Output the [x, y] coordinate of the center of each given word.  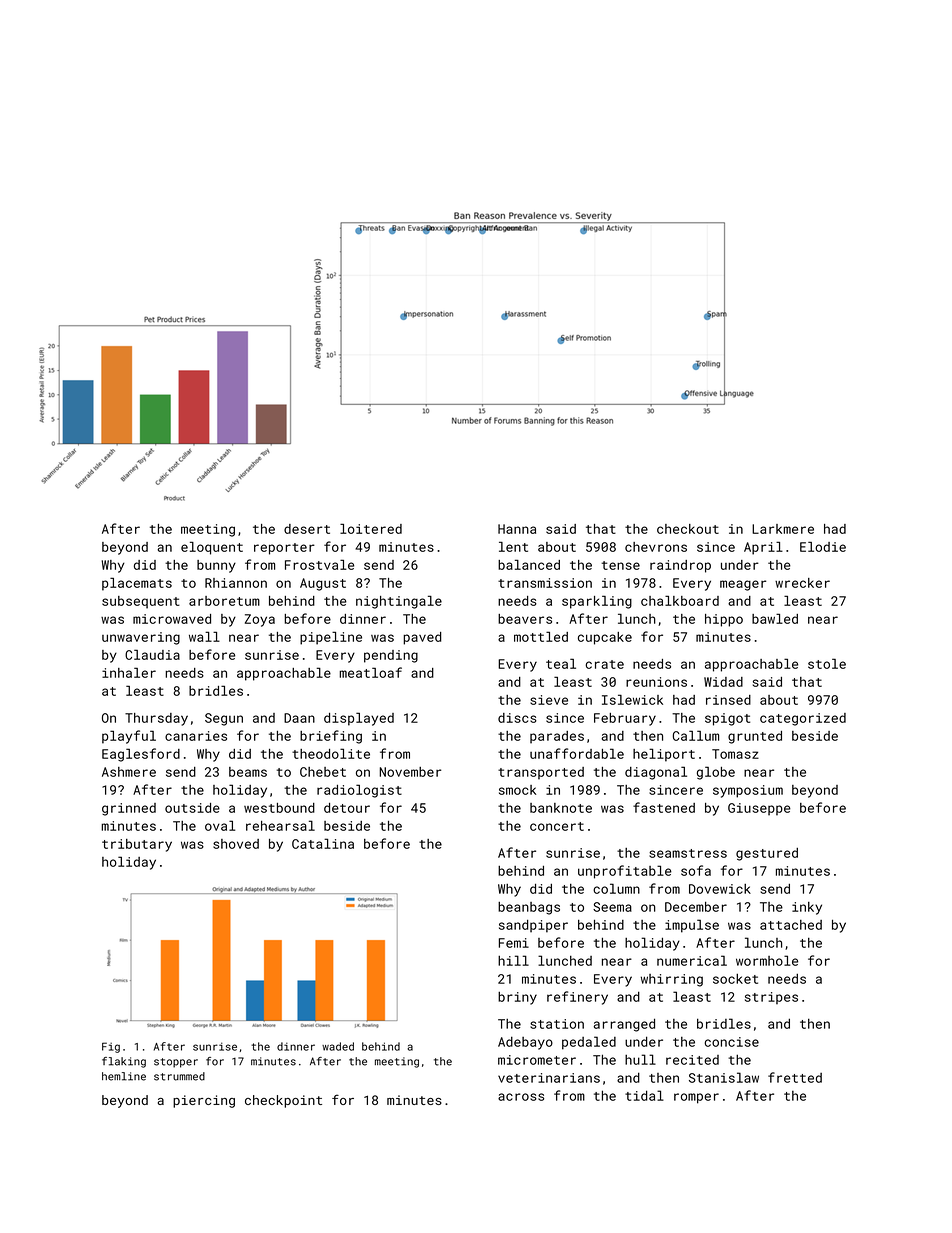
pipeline [331, 638]
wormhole [767, 960]
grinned [129, 809]
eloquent [212, 548]
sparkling [597, 602]
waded [338, 1046]
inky [807, 908]
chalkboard [680, 600]
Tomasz [735, 754]
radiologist [359, 791]
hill [513, 960]
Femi [514, 943]
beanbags [529, 908]
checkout [688, 529]
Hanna [517, 529]
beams [248, 772]
